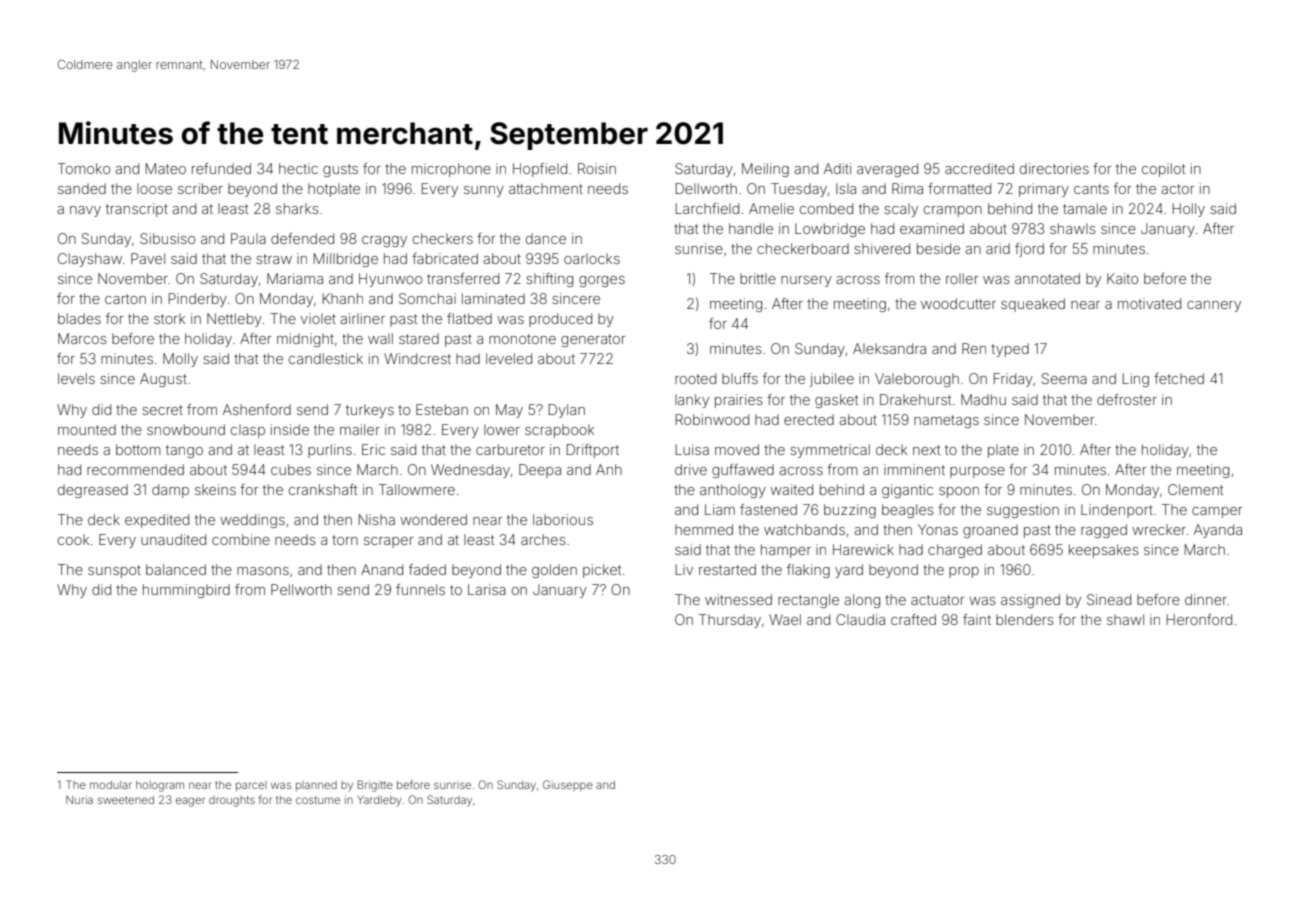  Describe the element at coordinates (913, 619) in the screenshot. I see `crafted` at that location.
